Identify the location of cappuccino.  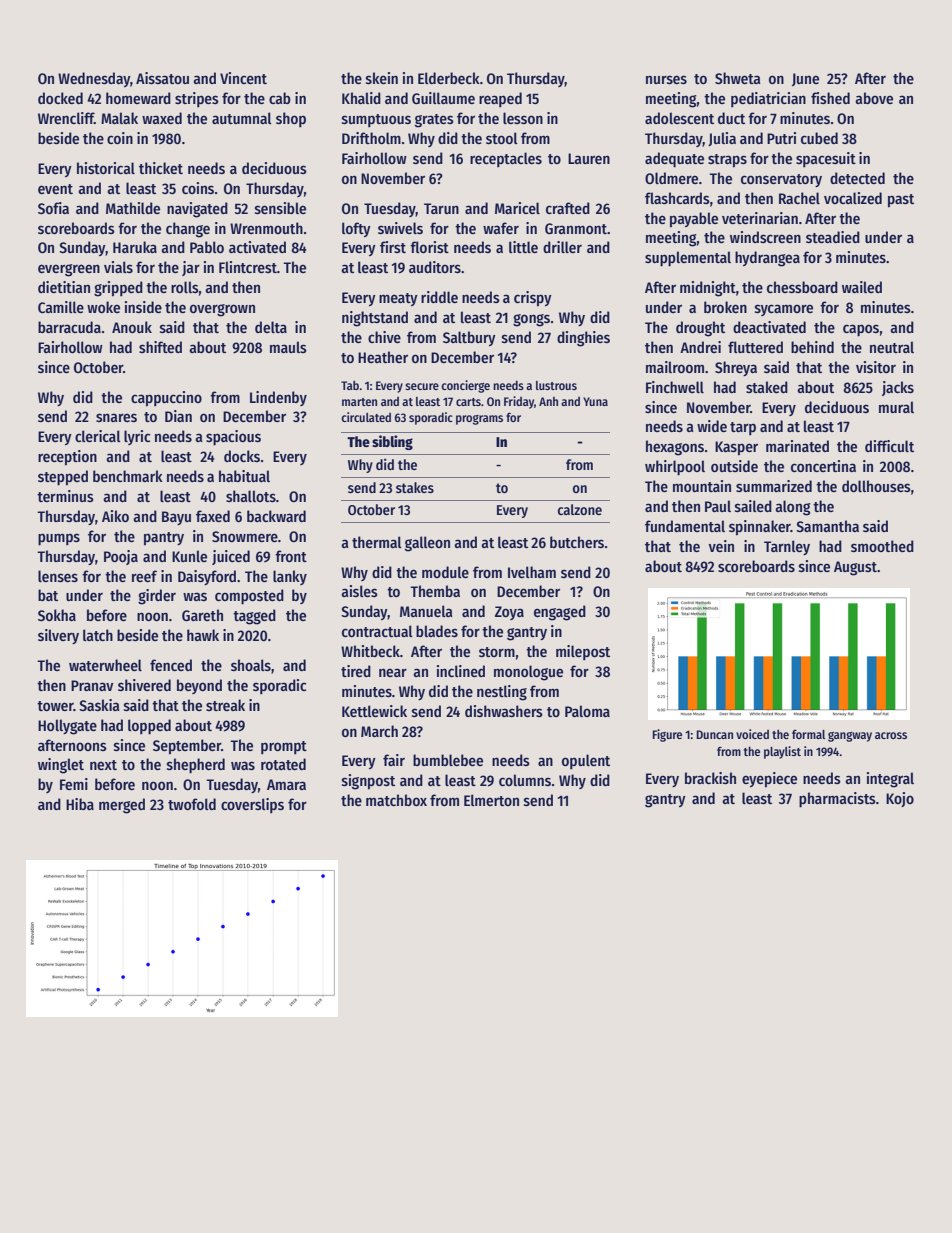
(166, 399).
